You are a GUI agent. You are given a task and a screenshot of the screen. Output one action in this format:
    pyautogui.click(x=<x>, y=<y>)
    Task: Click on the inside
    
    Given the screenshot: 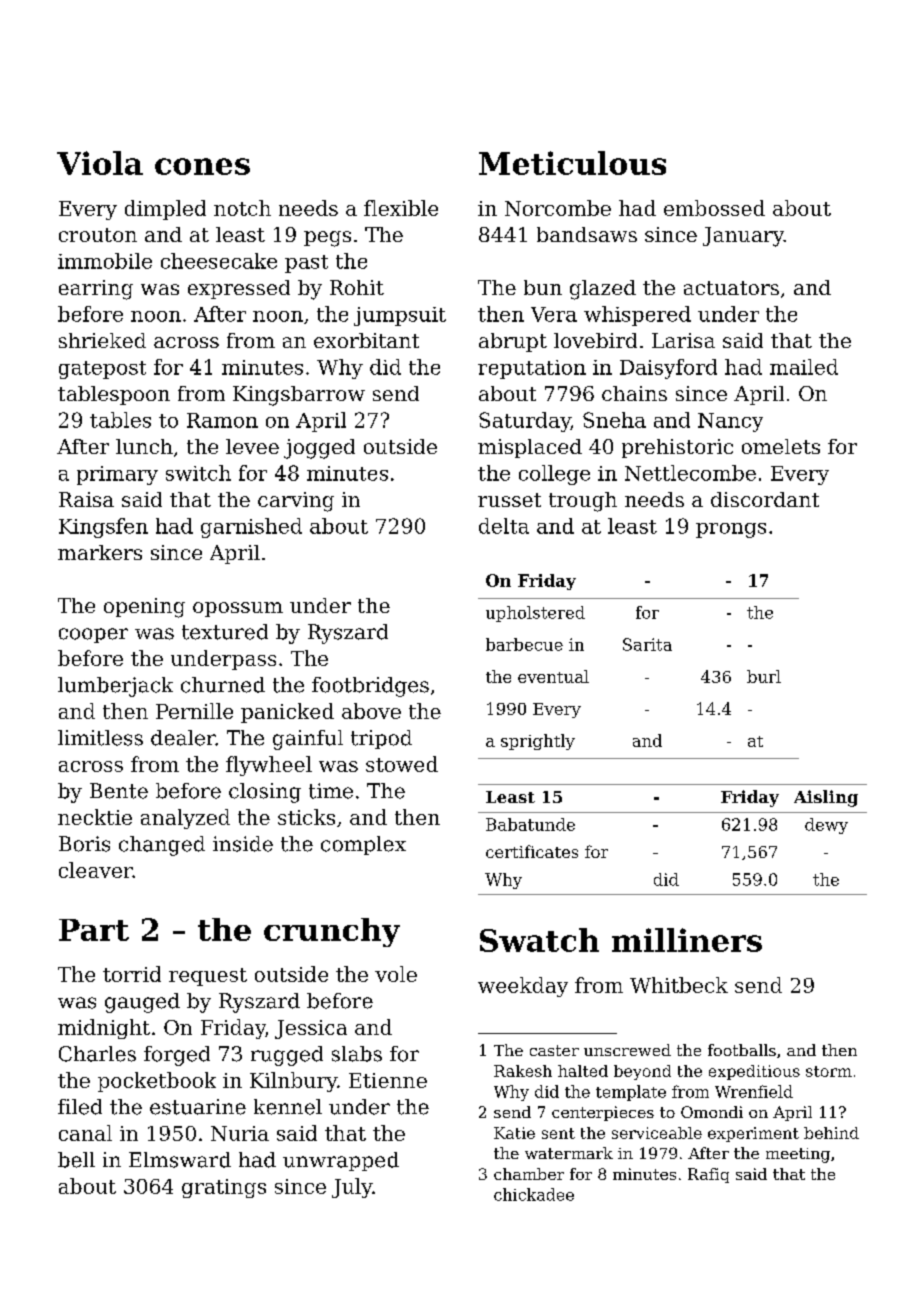 What is the action you would take?
    pyautogui.click(x=243, y=844)
